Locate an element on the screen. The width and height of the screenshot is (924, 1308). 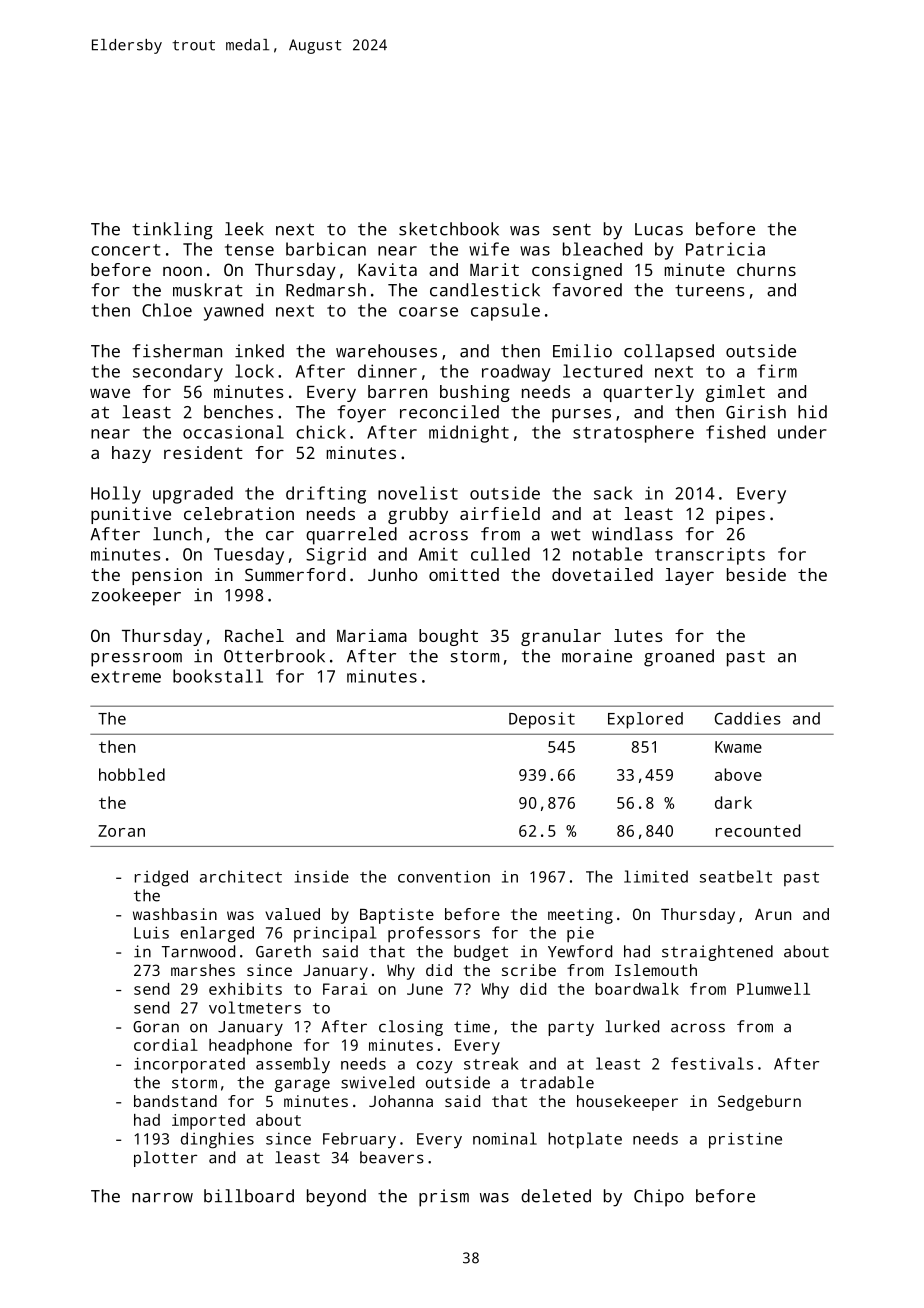
dinghies is located at coordinates (217, 1140).
